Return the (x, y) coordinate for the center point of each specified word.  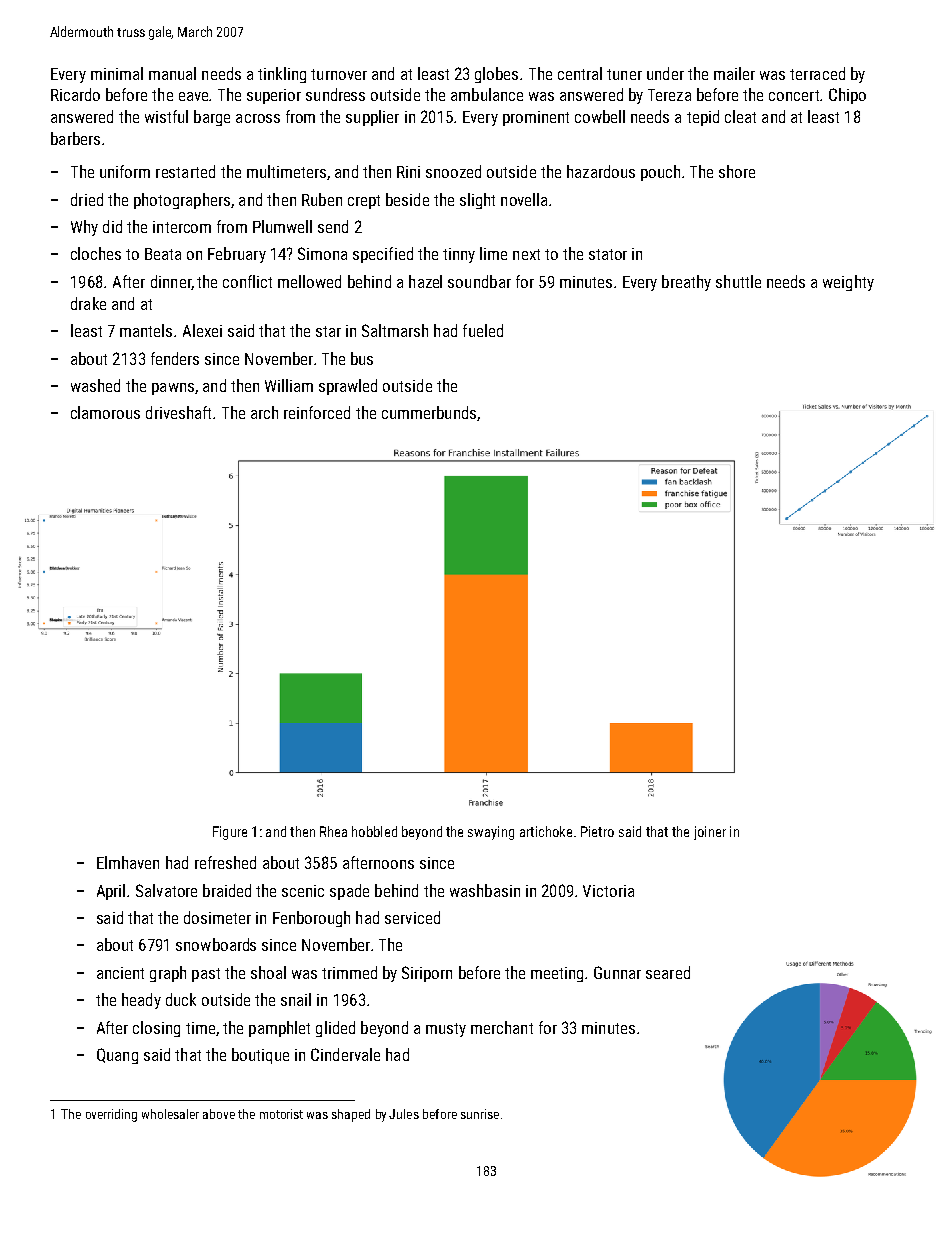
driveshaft (178, 412)
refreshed (225, 862)
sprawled (348, 387)
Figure (230, 833)
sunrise (480, 1114)
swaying (491, 833)
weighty (848, 283)
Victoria (608, 891)
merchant (502, 1027)
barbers (75, 138)
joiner (710, 833)
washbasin (485, 890)
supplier (372, 118)
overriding (111, 1115)
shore (737, 171)
